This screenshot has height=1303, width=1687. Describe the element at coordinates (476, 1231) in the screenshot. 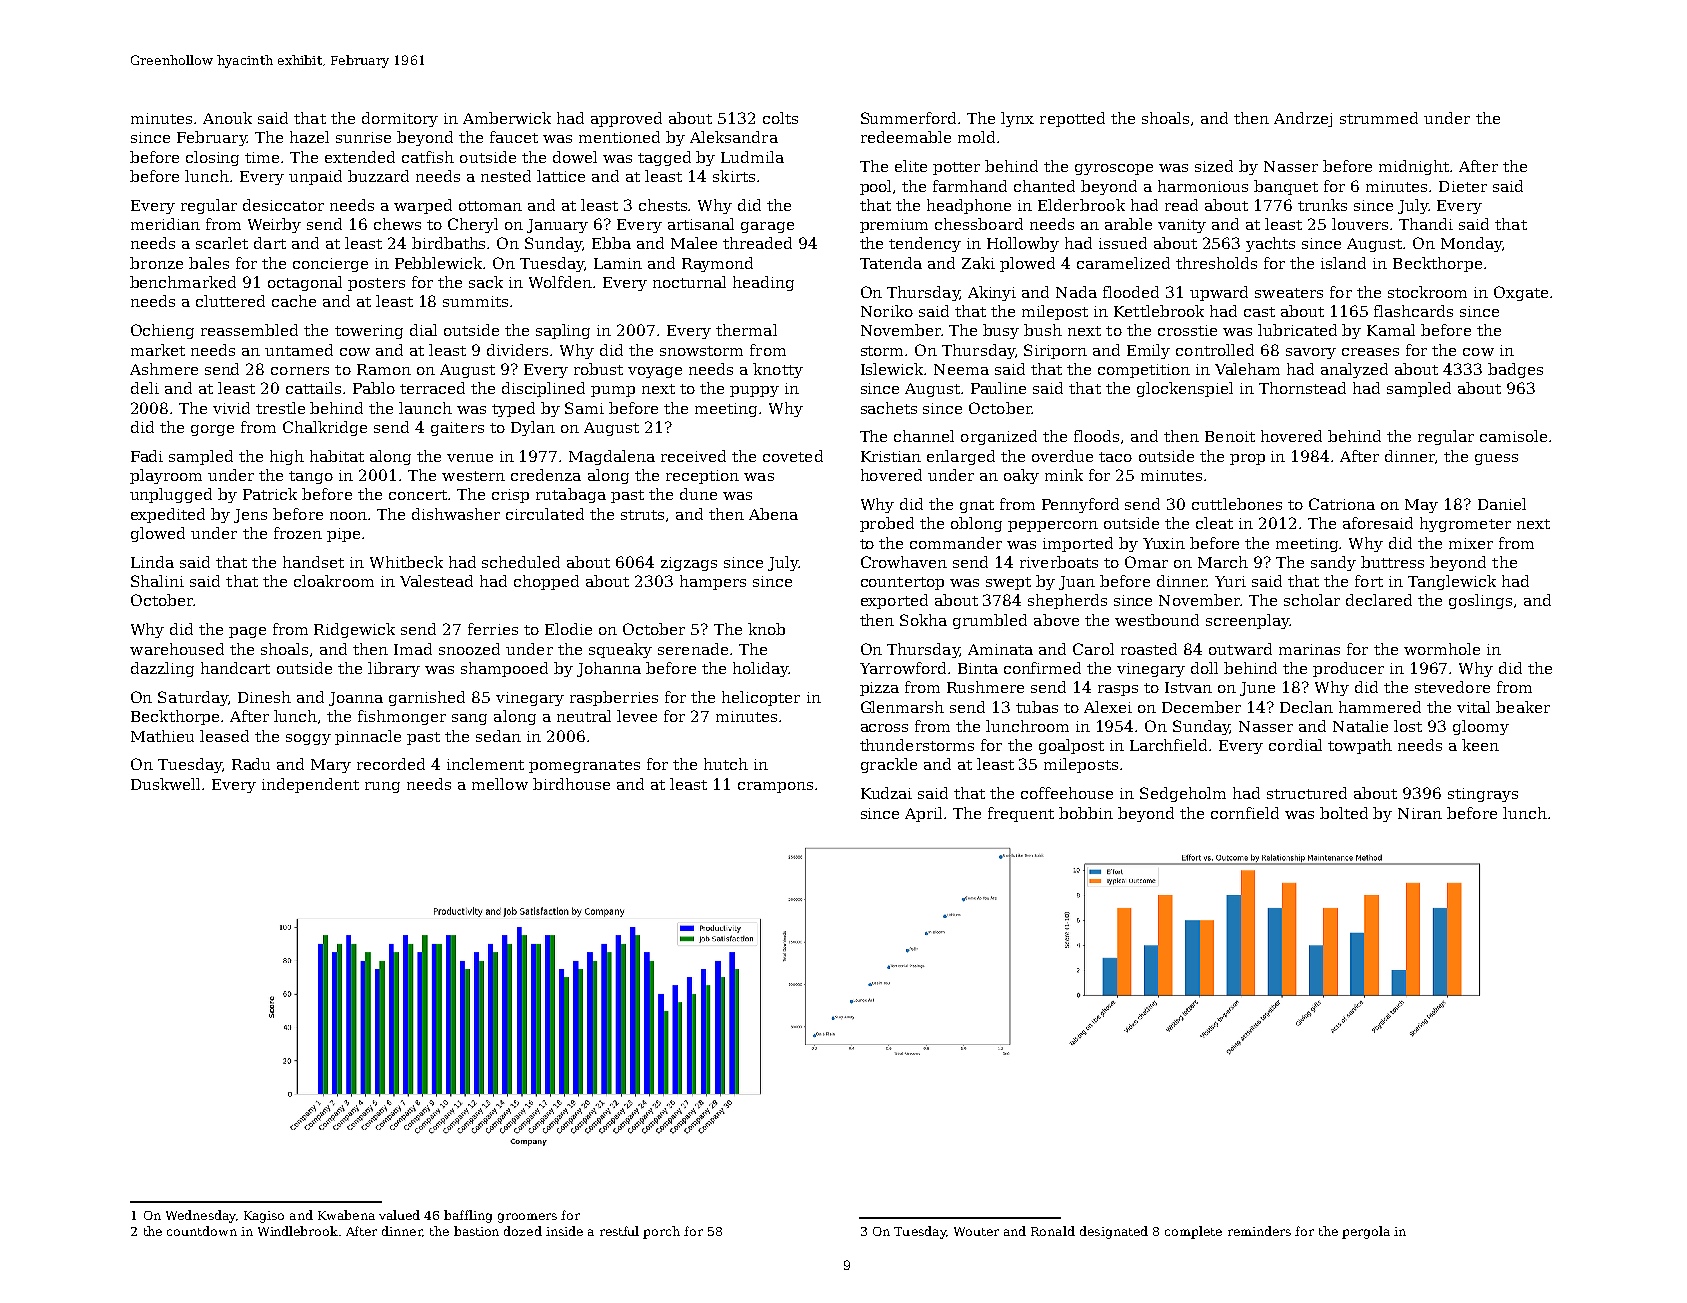

I see `bastion` at that location.
